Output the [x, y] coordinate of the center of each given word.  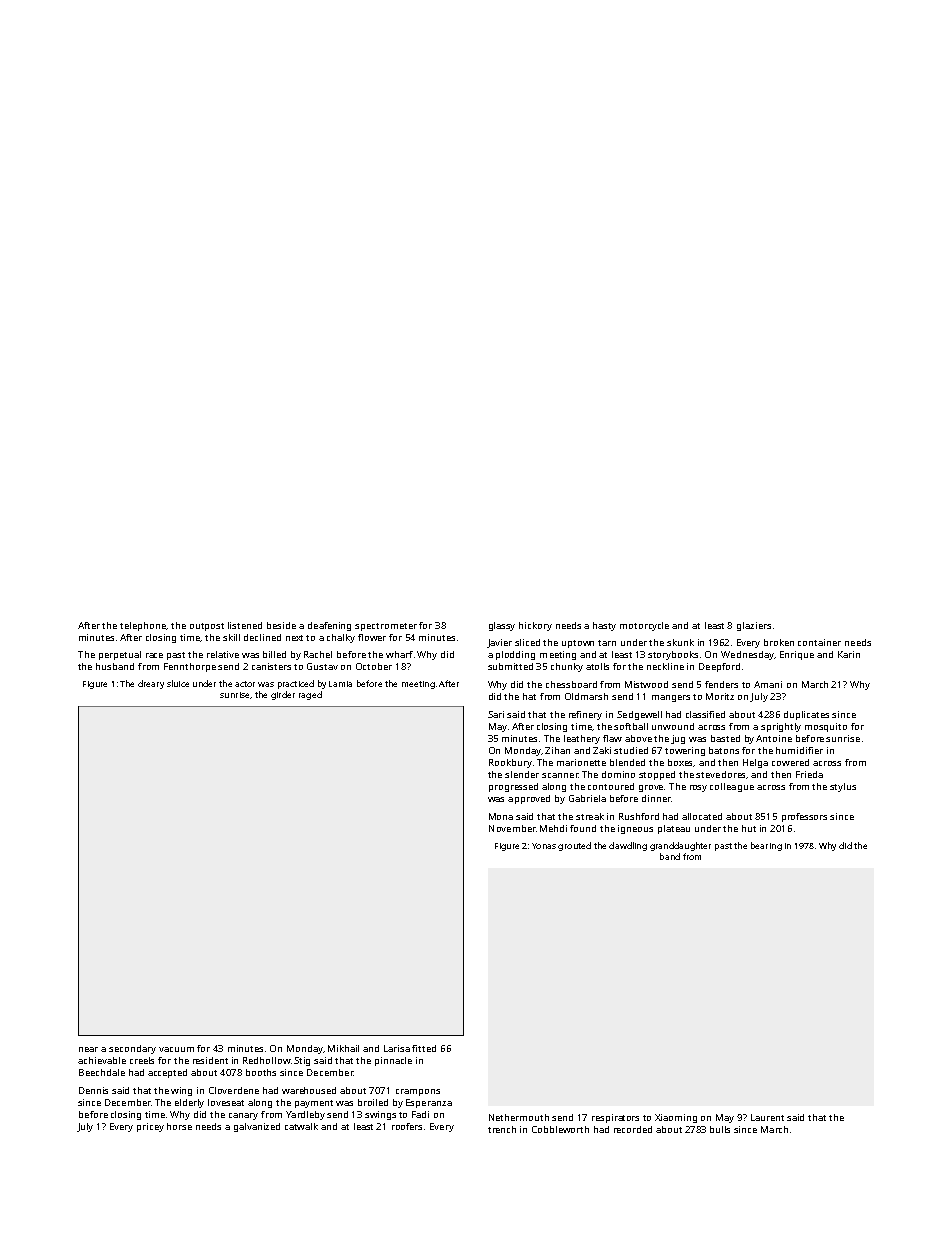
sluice [178, 683]
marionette [581, 762]
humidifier [799, 750]
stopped [657, 775]
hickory [535, 626]
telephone [143, 626]
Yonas [544, 846]
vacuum [176, 1049]
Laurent [767, 1117]
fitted [424, 1048]
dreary [151, 684]
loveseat [226, 1102]
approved [529, 799]
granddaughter [680, 846]
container [819, 642]
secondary [132, 1049]
